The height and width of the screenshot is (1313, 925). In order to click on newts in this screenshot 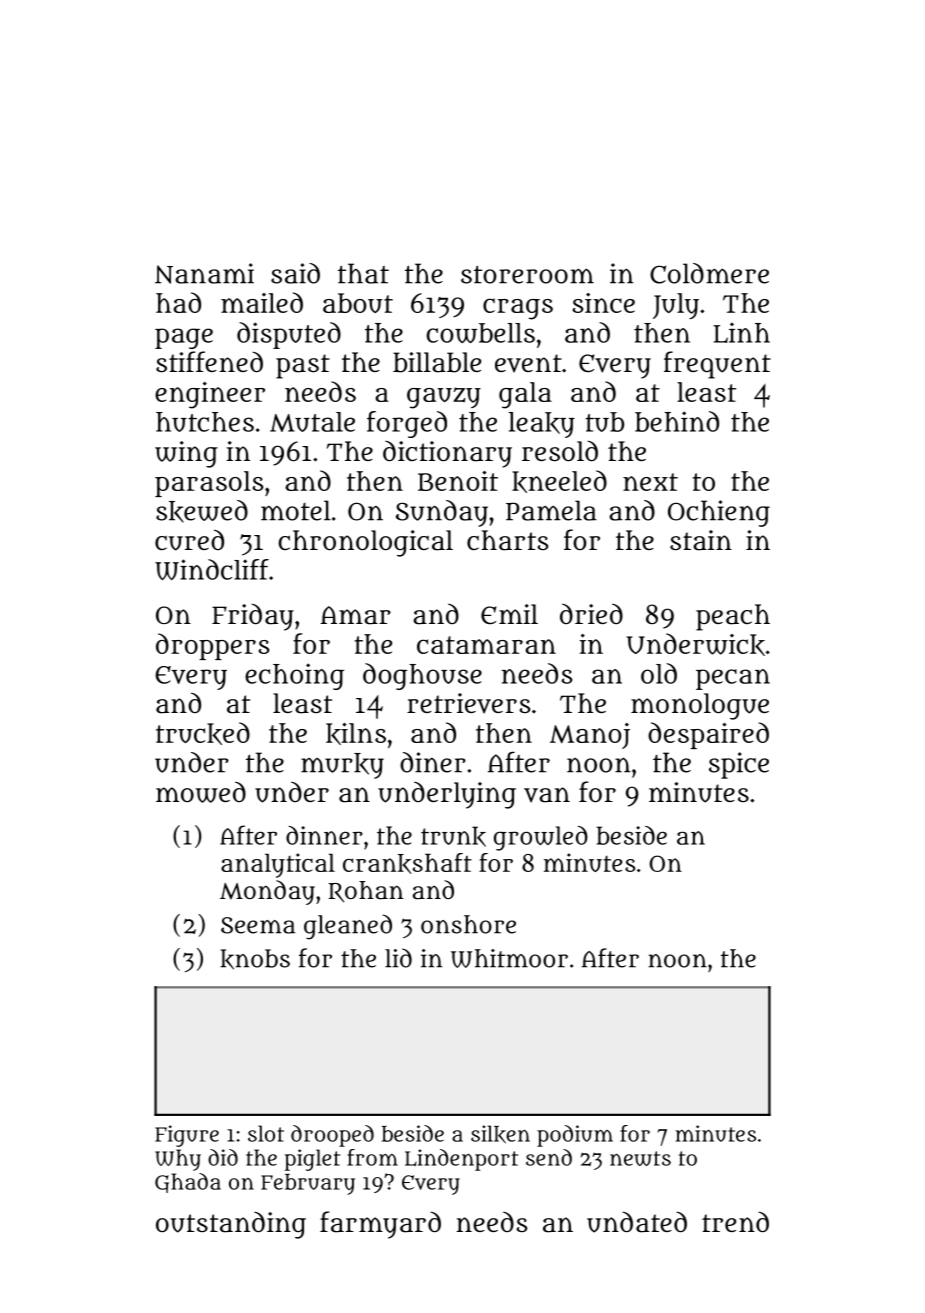, I will do `click(640, 1158)`.
